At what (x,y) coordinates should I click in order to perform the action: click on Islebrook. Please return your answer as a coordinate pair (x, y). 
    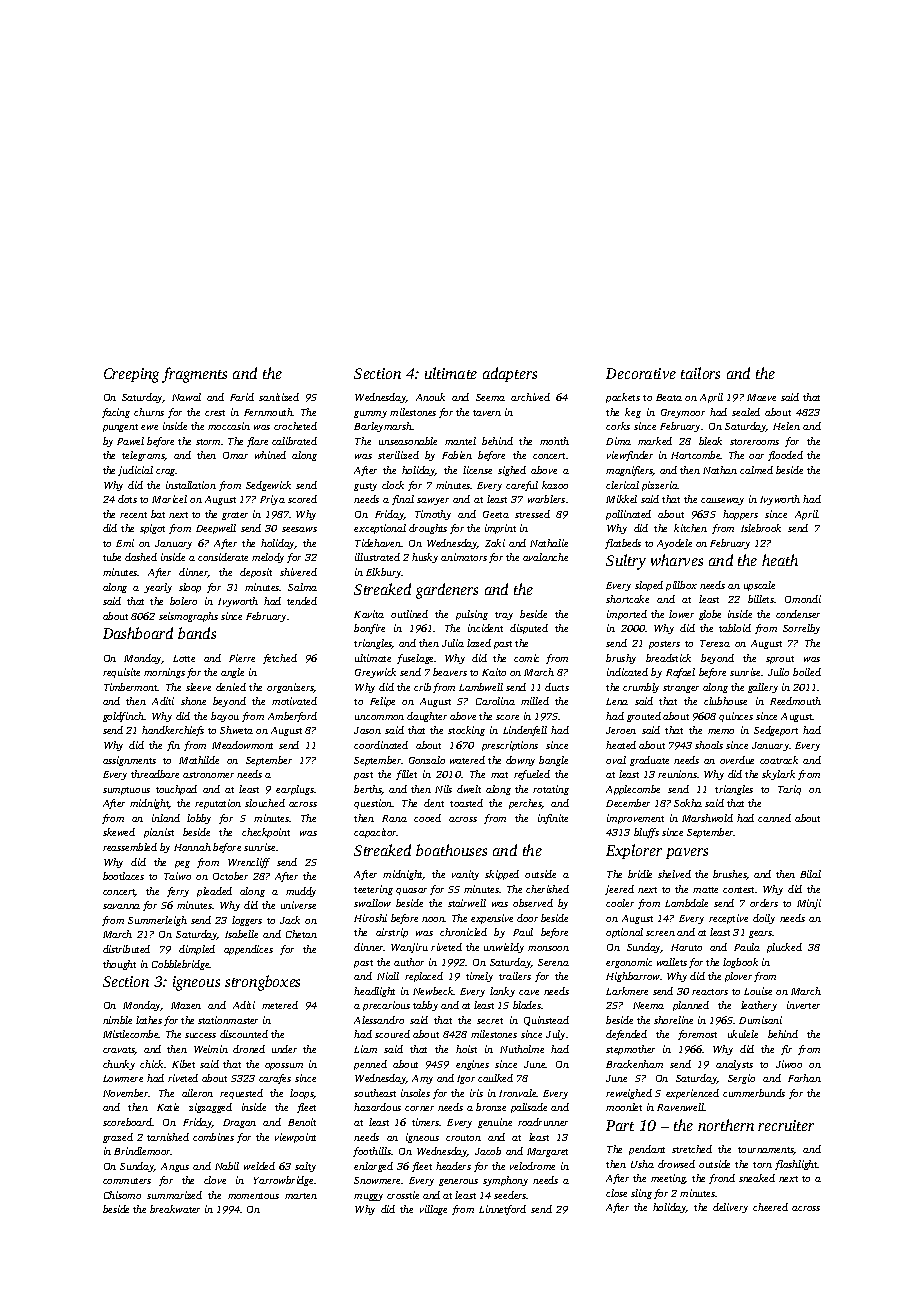
    Looking at the image, I should click on (761, 528).
